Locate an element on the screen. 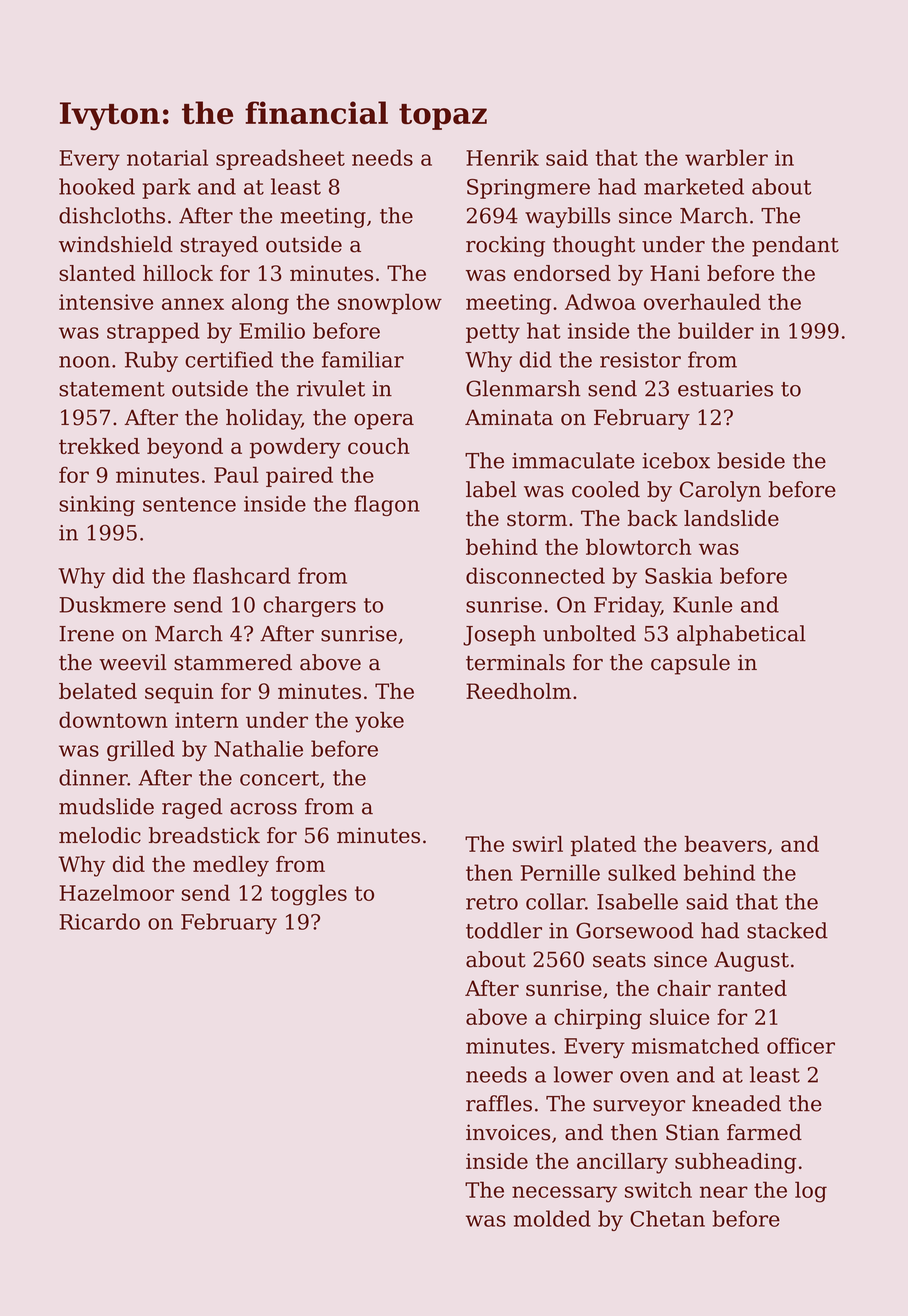 This screenshot has height=1316, width=908. molded is located at coordinates (552, 1218).
